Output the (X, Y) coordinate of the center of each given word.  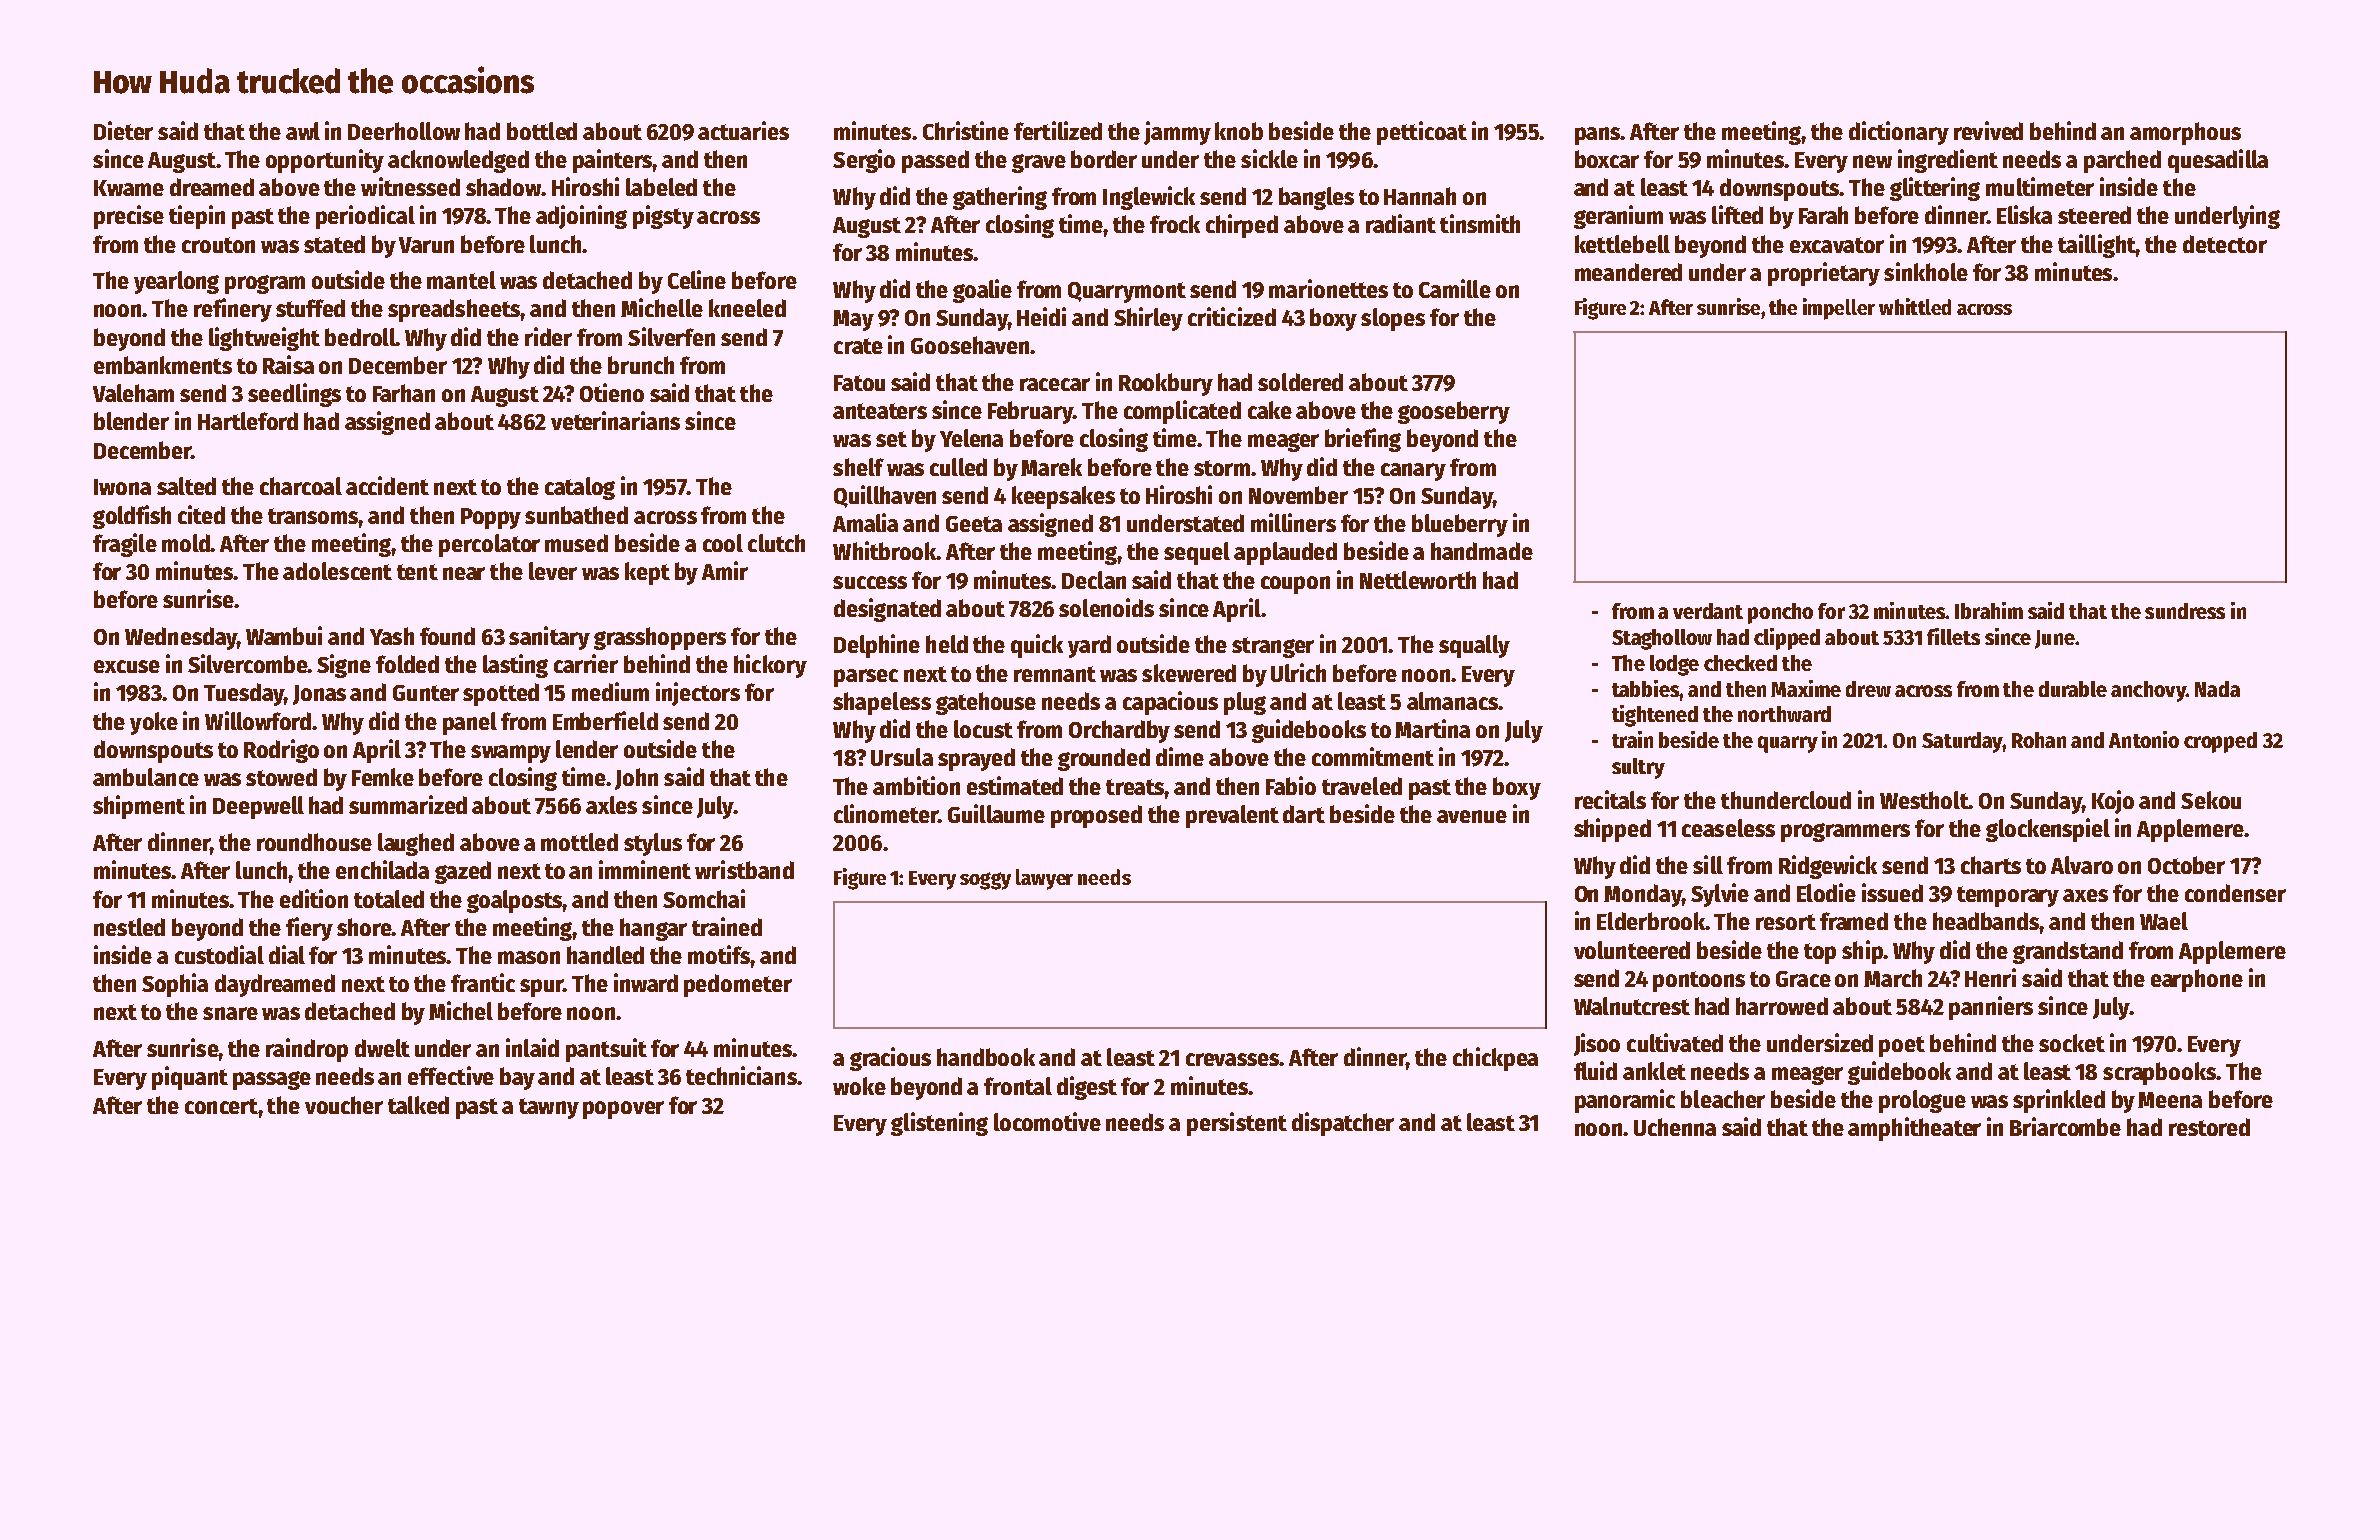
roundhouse (314, 842)
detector (2225, 244)
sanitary (549, 638)
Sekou (2211, 800)
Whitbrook (885, 550)
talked (418, 1105)
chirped (1242, 226)
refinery (233, 310)
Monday (1643, 895)
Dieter (123, 130)
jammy (1177, 133)
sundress (2185, 611)
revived (1988, 130)
